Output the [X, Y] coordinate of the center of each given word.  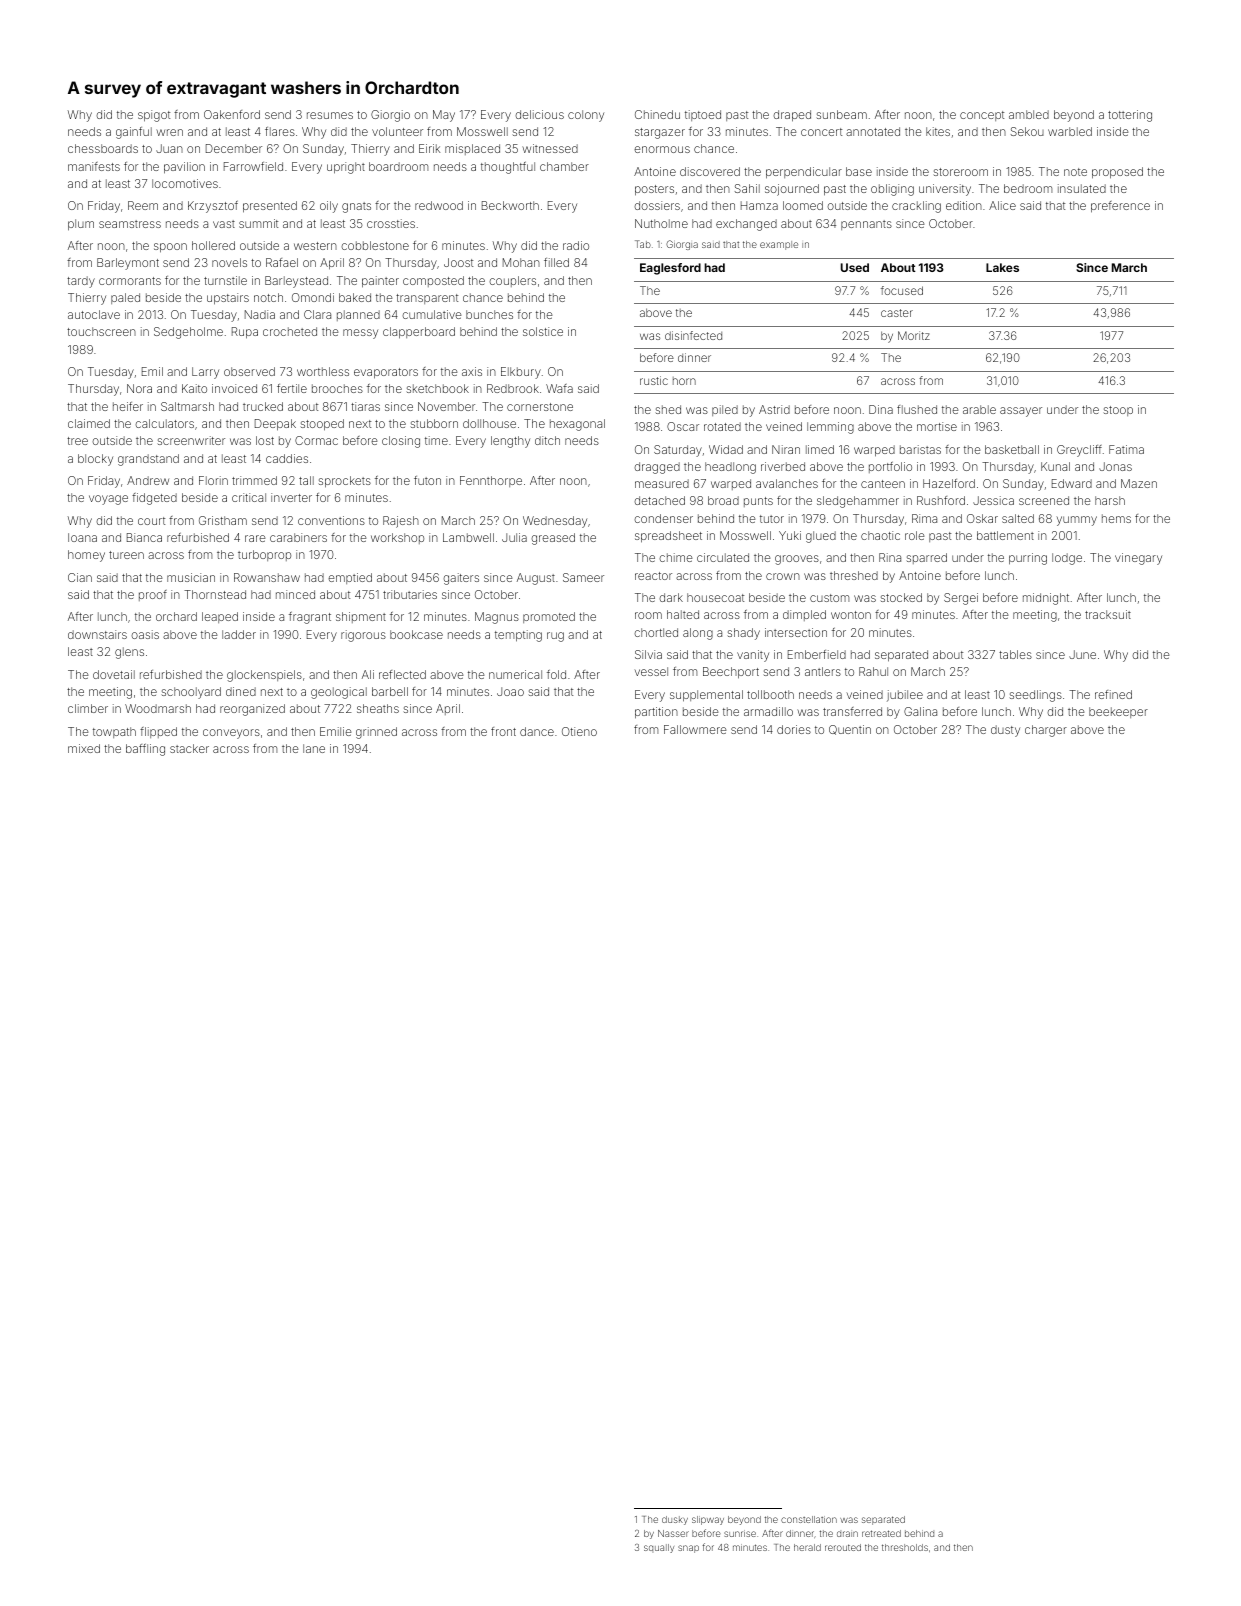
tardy [81, 282]
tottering [1130, 116]
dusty [1005, 731]
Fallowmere [695, 729]
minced [295, 594]
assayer [1021, 412]
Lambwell [468, 537]
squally [659, 1548]
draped [792, 116]
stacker [189, 748]
